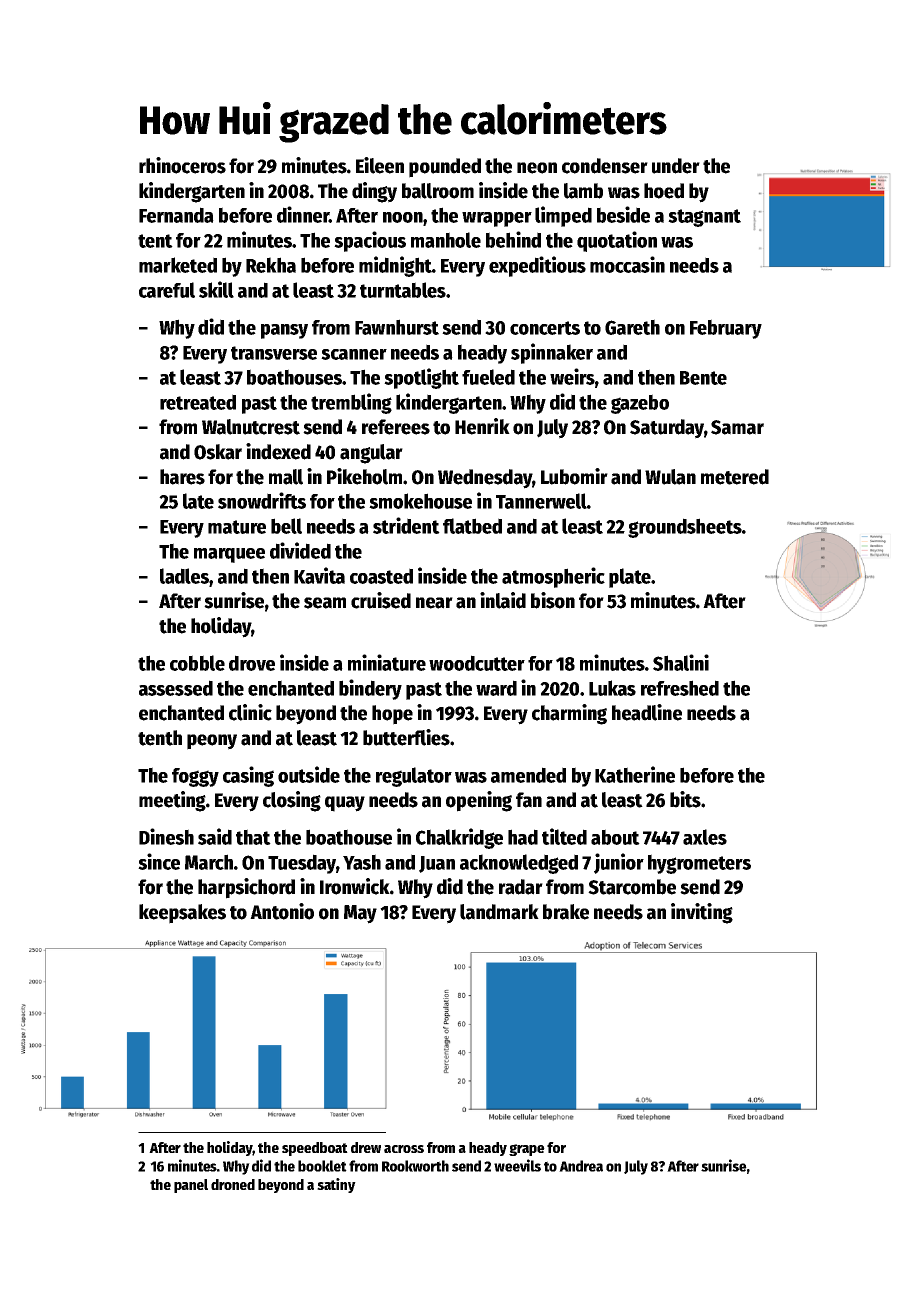  What do you see at coordinates (229, 555) in the image?
I see `marquee` at bounding box center [229, 555].
